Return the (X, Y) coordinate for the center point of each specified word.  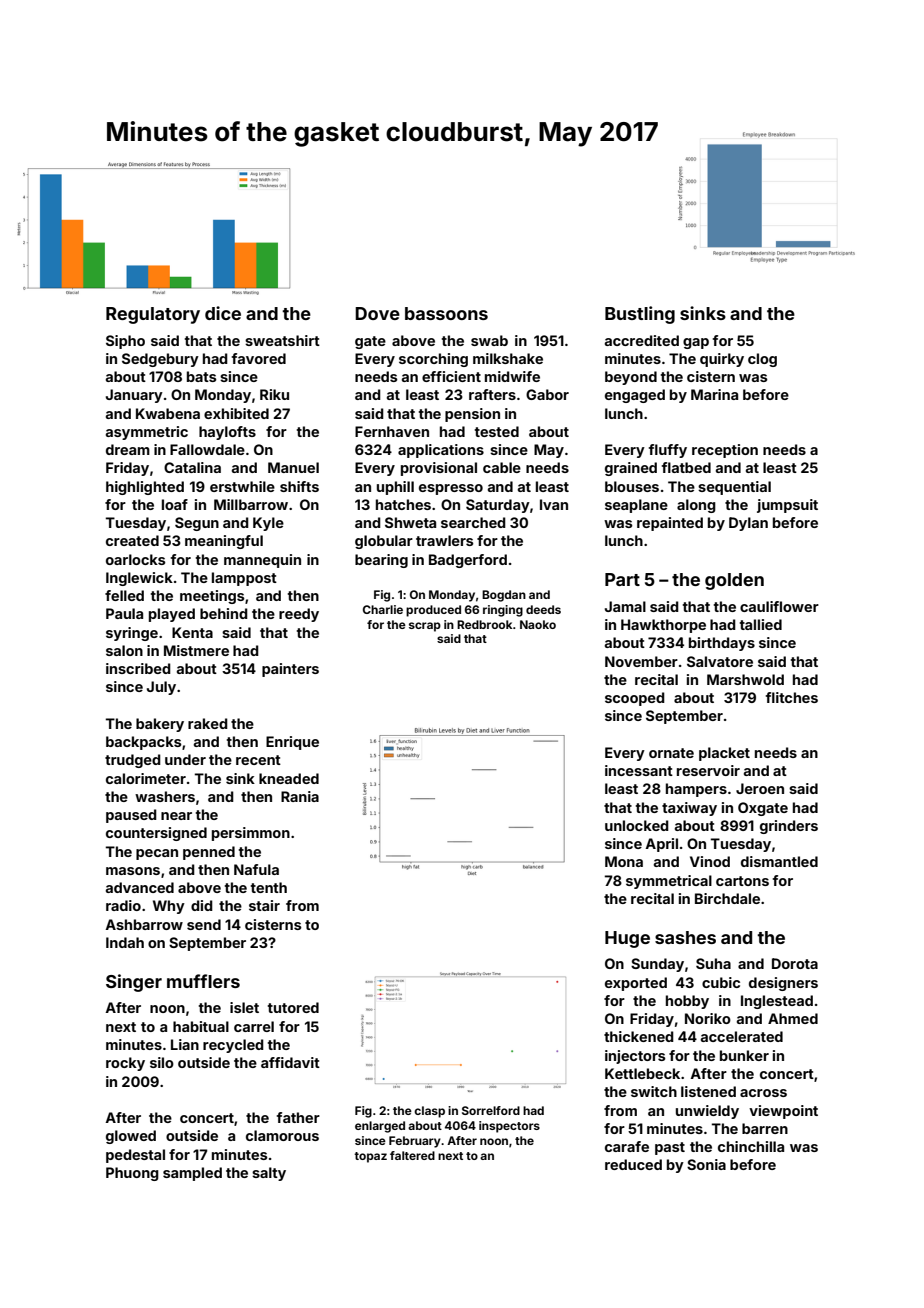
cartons (742, 881)
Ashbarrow (144, 924)
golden (734, 581)
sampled (192, 1174)
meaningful (224, 542)
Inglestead (777, 1002)
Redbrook (484, 624)
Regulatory (153, 315)
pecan (157, 854)
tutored (293, 1007)
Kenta (192, 632)
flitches (792, 697)
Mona (624, 861)
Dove (377, 313)
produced (433, 611)
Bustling (640, 315)
